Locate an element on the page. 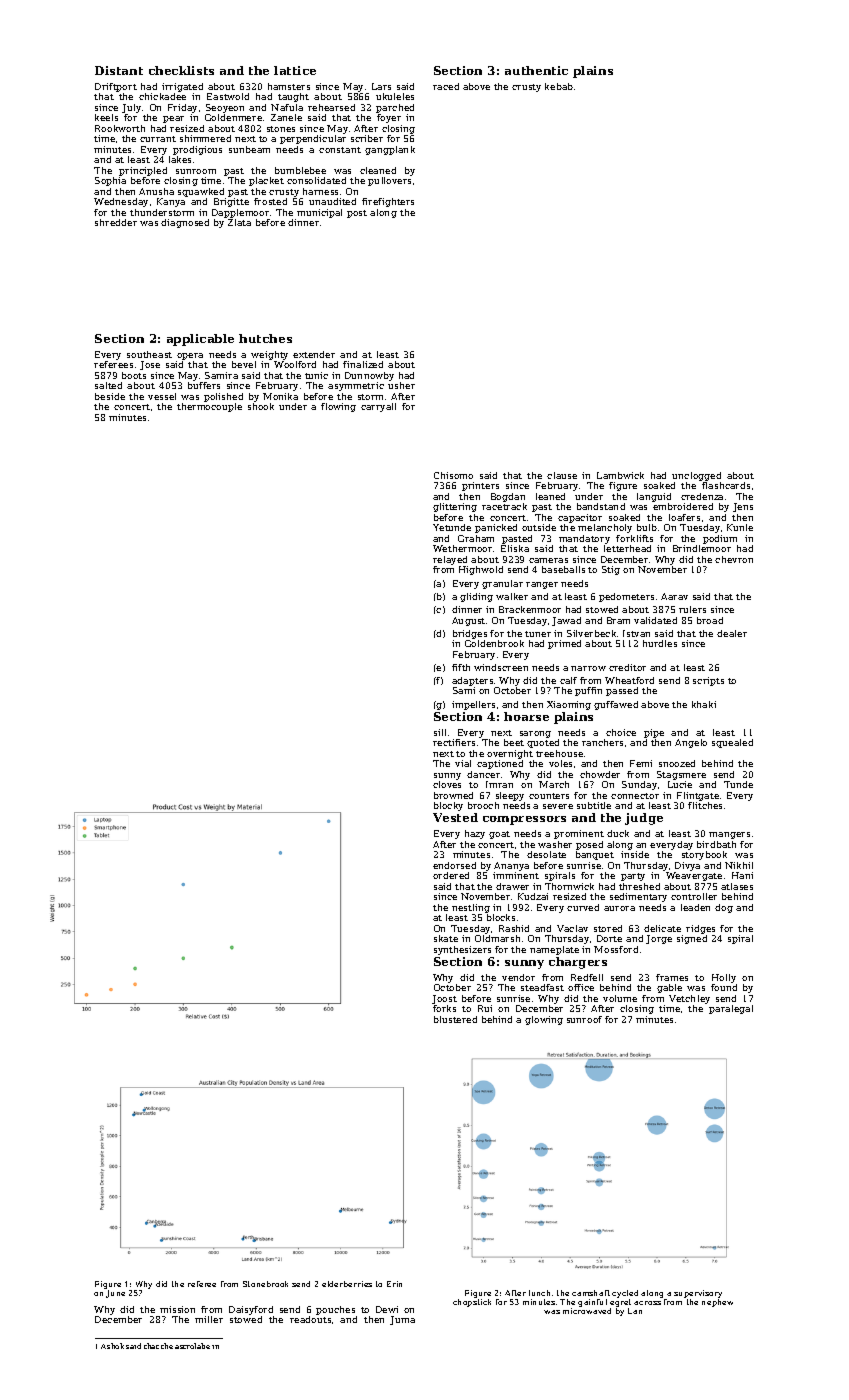 This page has width=849, height=1400. blocky is located at coordinates (448, 806).
